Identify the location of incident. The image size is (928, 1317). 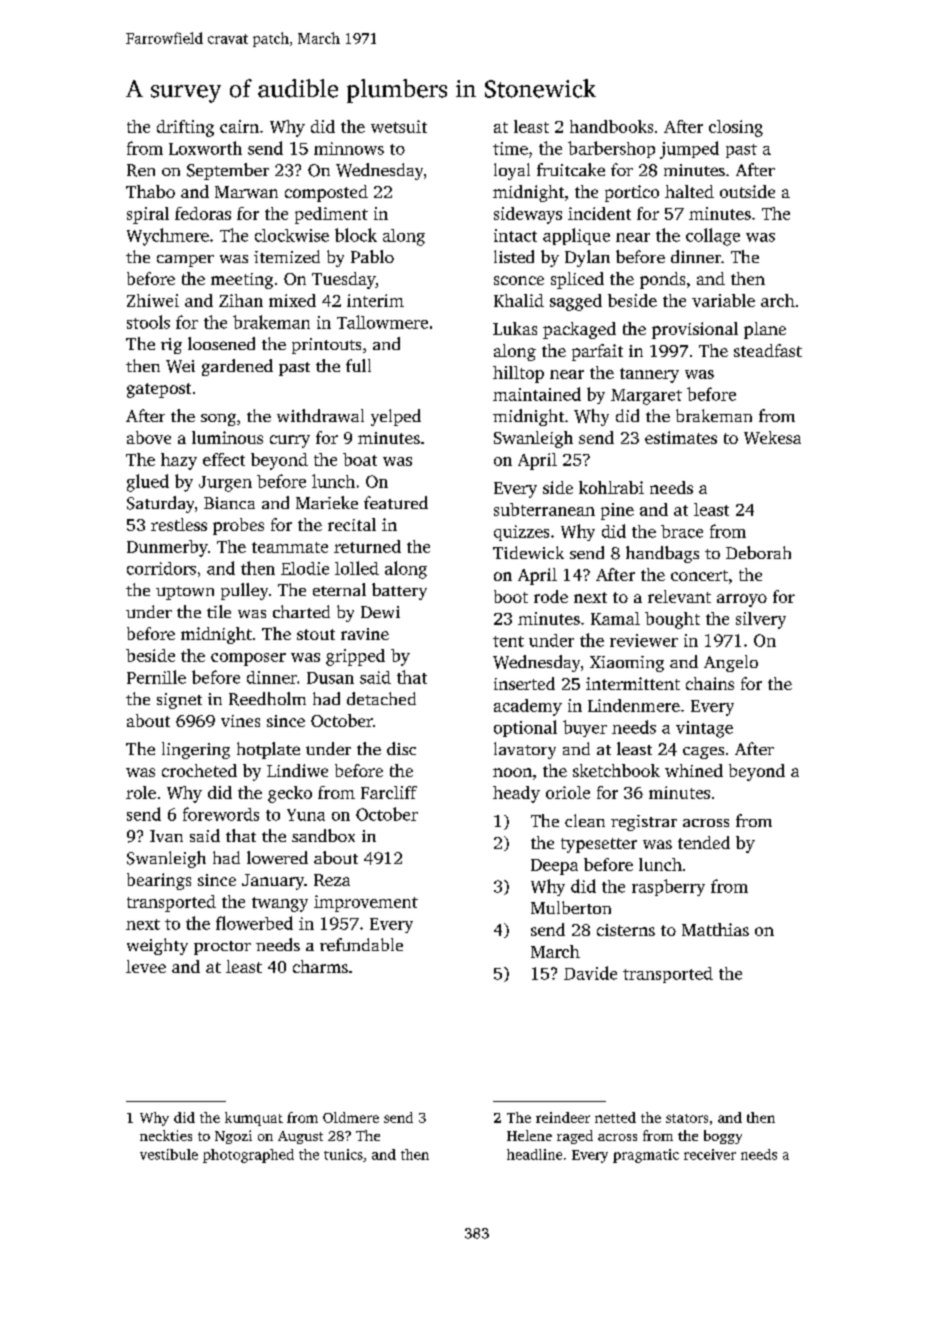
(599, 213).
